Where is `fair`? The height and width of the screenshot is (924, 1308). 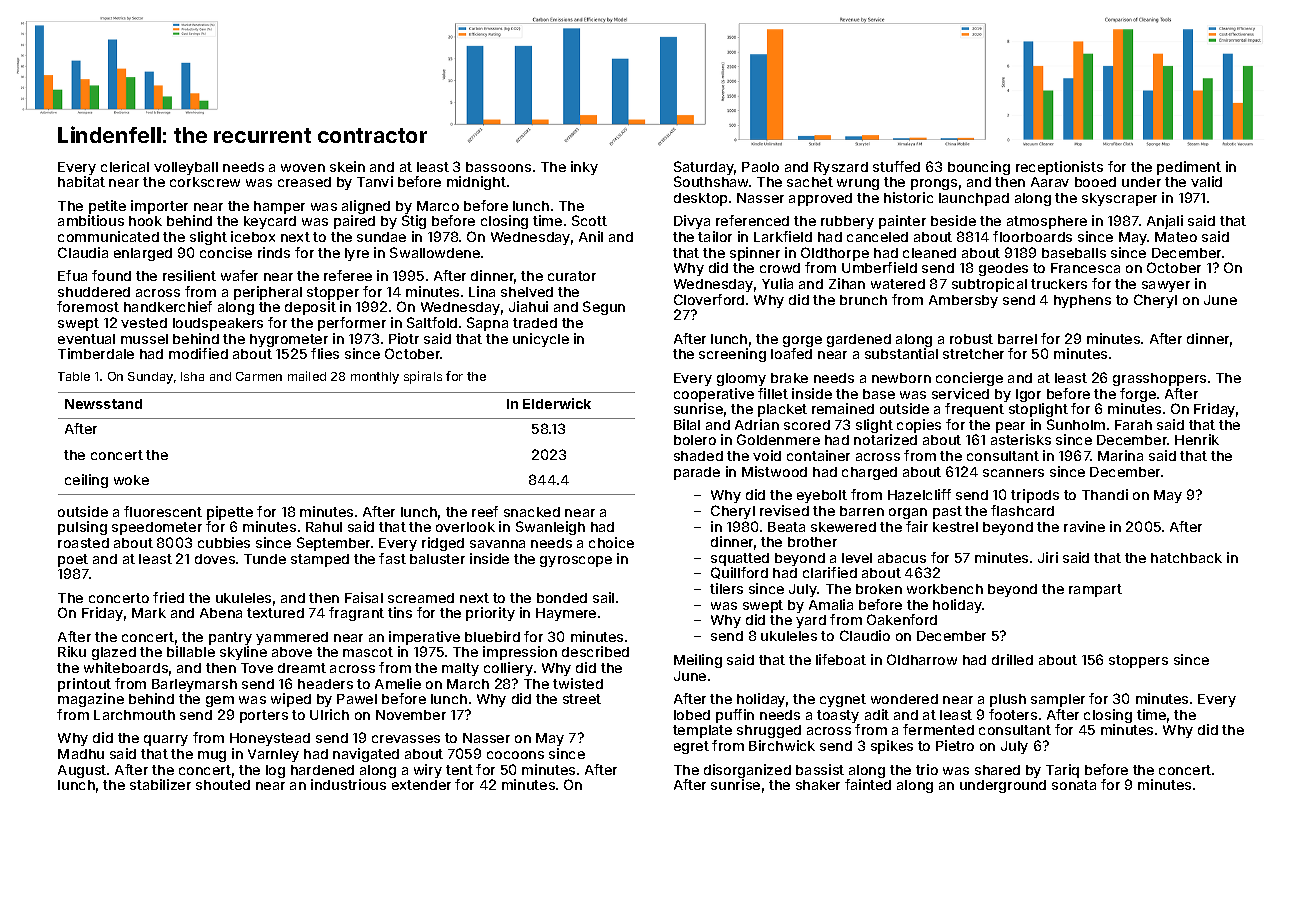
fair is located at coordinates (917, 526).
